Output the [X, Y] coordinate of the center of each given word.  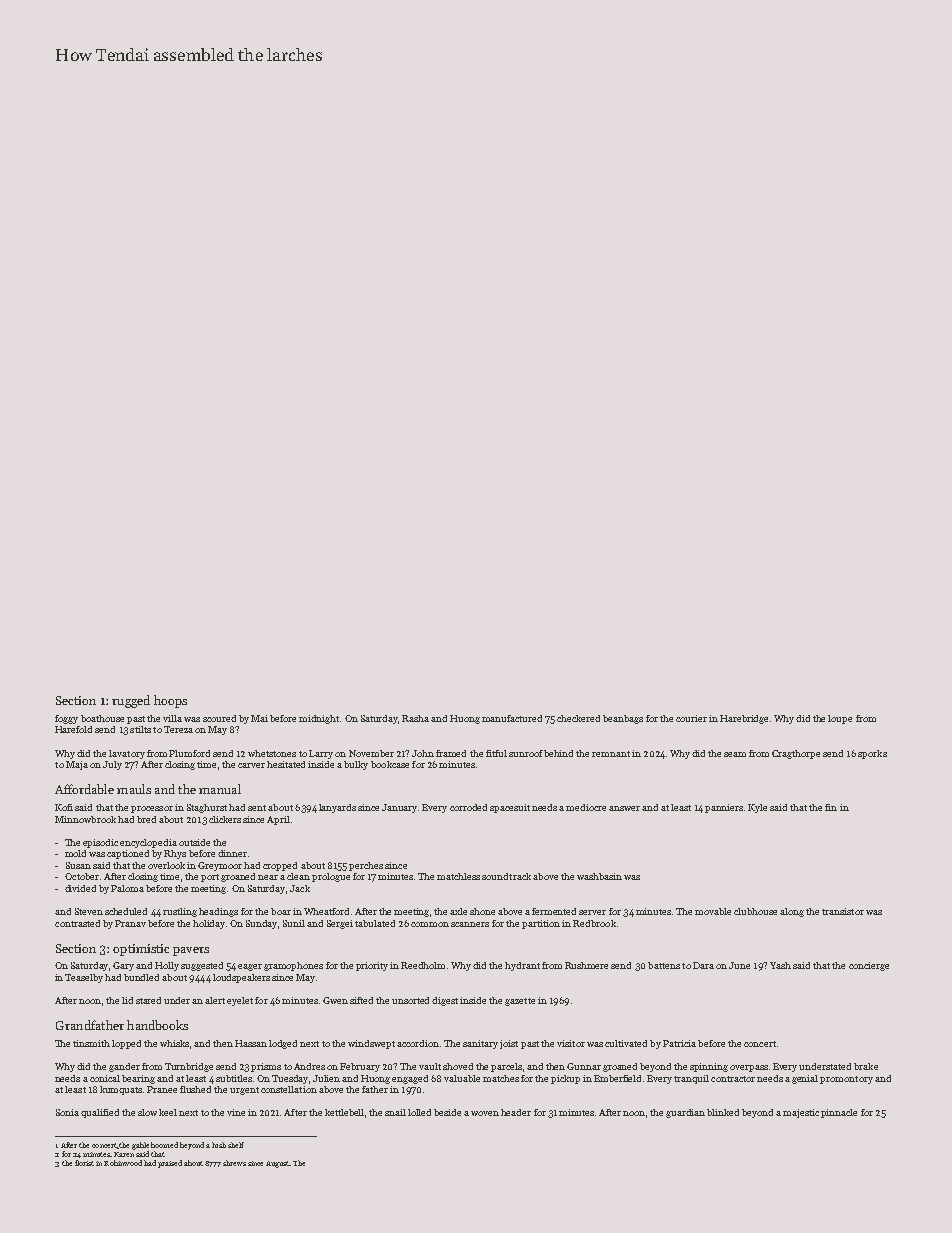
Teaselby [84, 978]
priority [372, 966]
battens [664, 965]
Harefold [73, 729]
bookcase [390, 764]
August [278, 1164]
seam [735, 754]
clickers [225, 819]
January [399, 808]
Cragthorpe [796, 754]
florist [84, 1163]
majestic [801, 1113]
